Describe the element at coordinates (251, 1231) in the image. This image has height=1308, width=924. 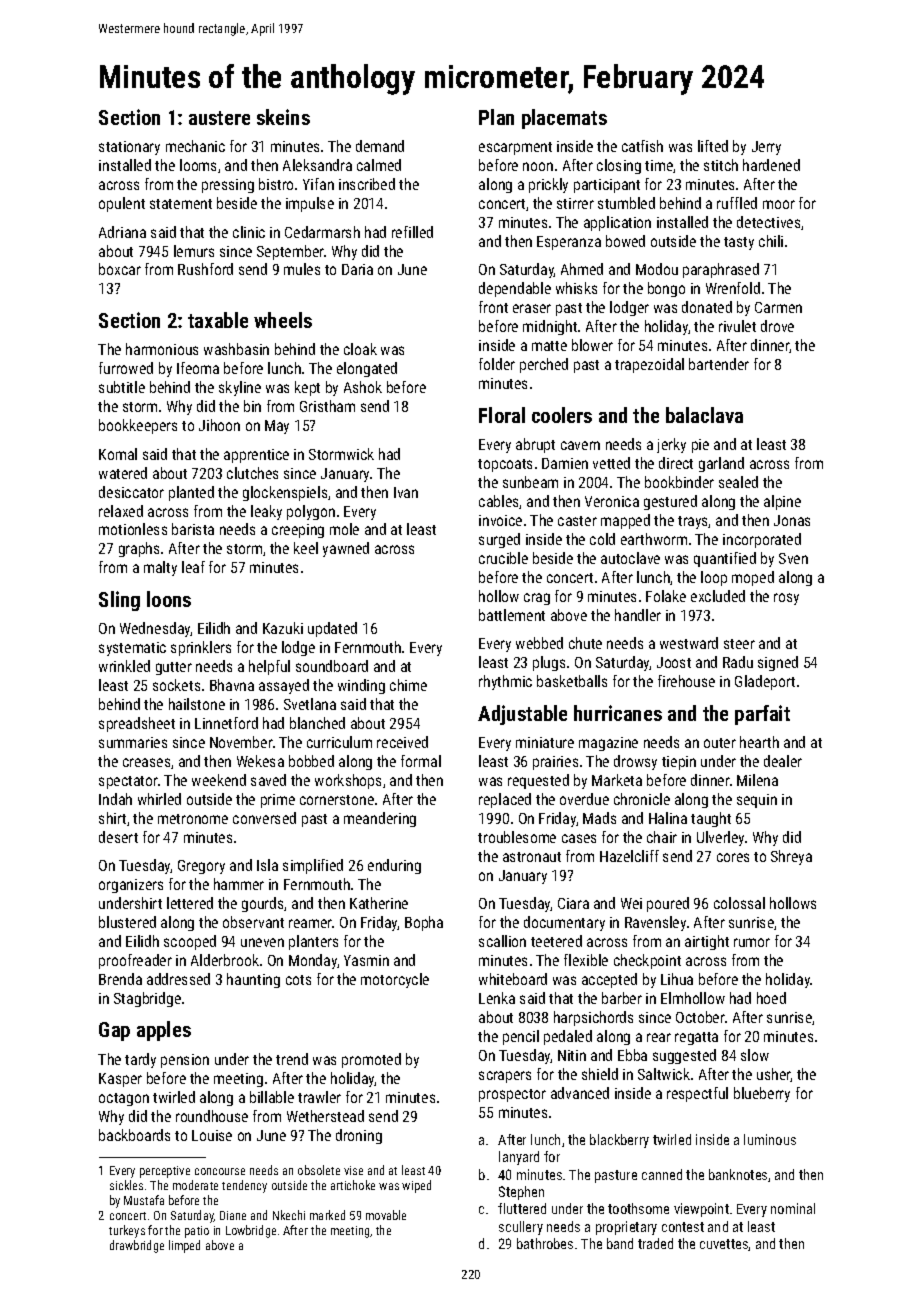
I see `Lowbridge` at that location.
